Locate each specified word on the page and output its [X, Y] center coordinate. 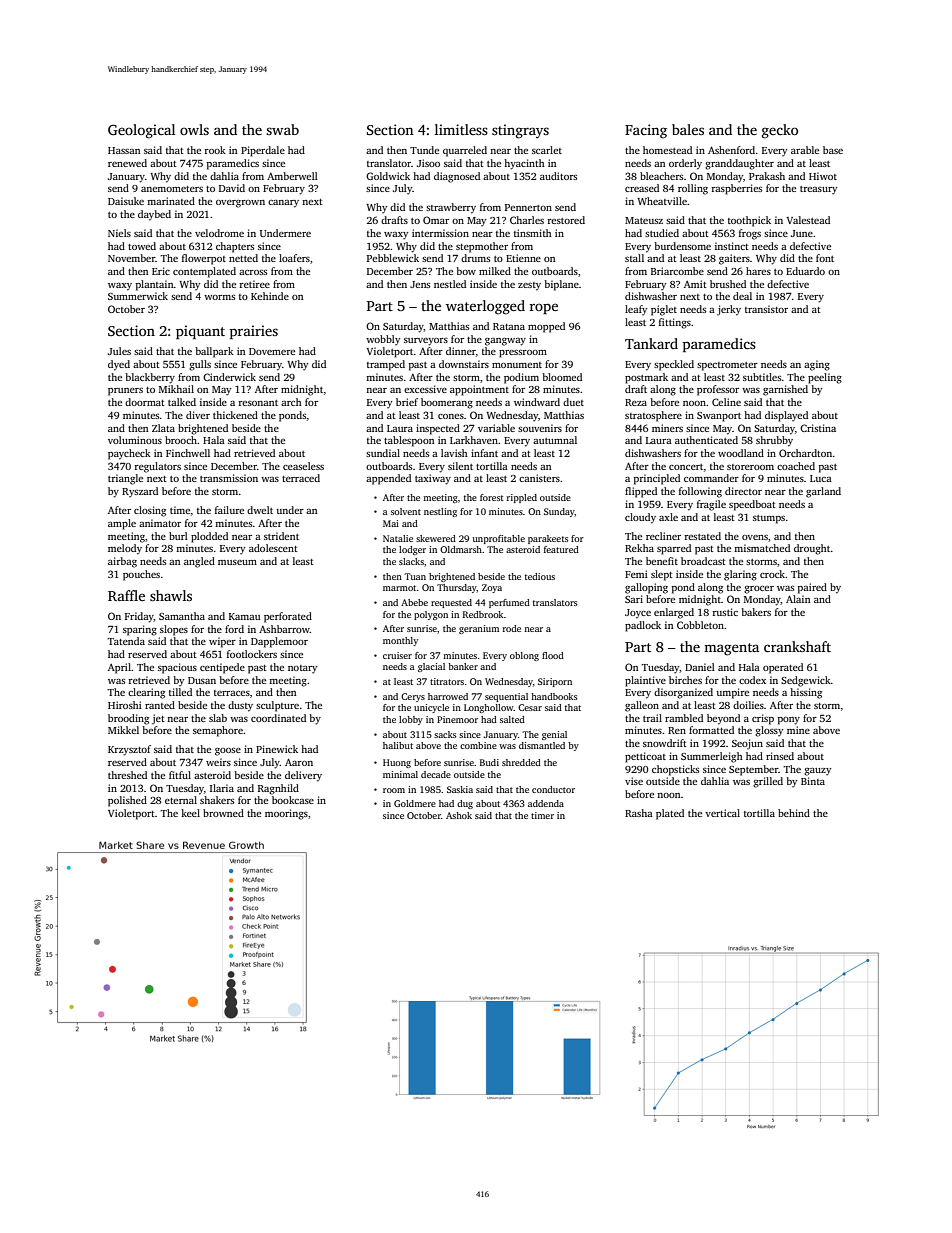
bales [688, 129]
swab [282, 129]
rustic [725, 612]
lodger [412, 550]
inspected [438, 429]
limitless [461, 129]
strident [281, 536]
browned [223, 813]
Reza [636, 402]
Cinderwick [229, 377]
